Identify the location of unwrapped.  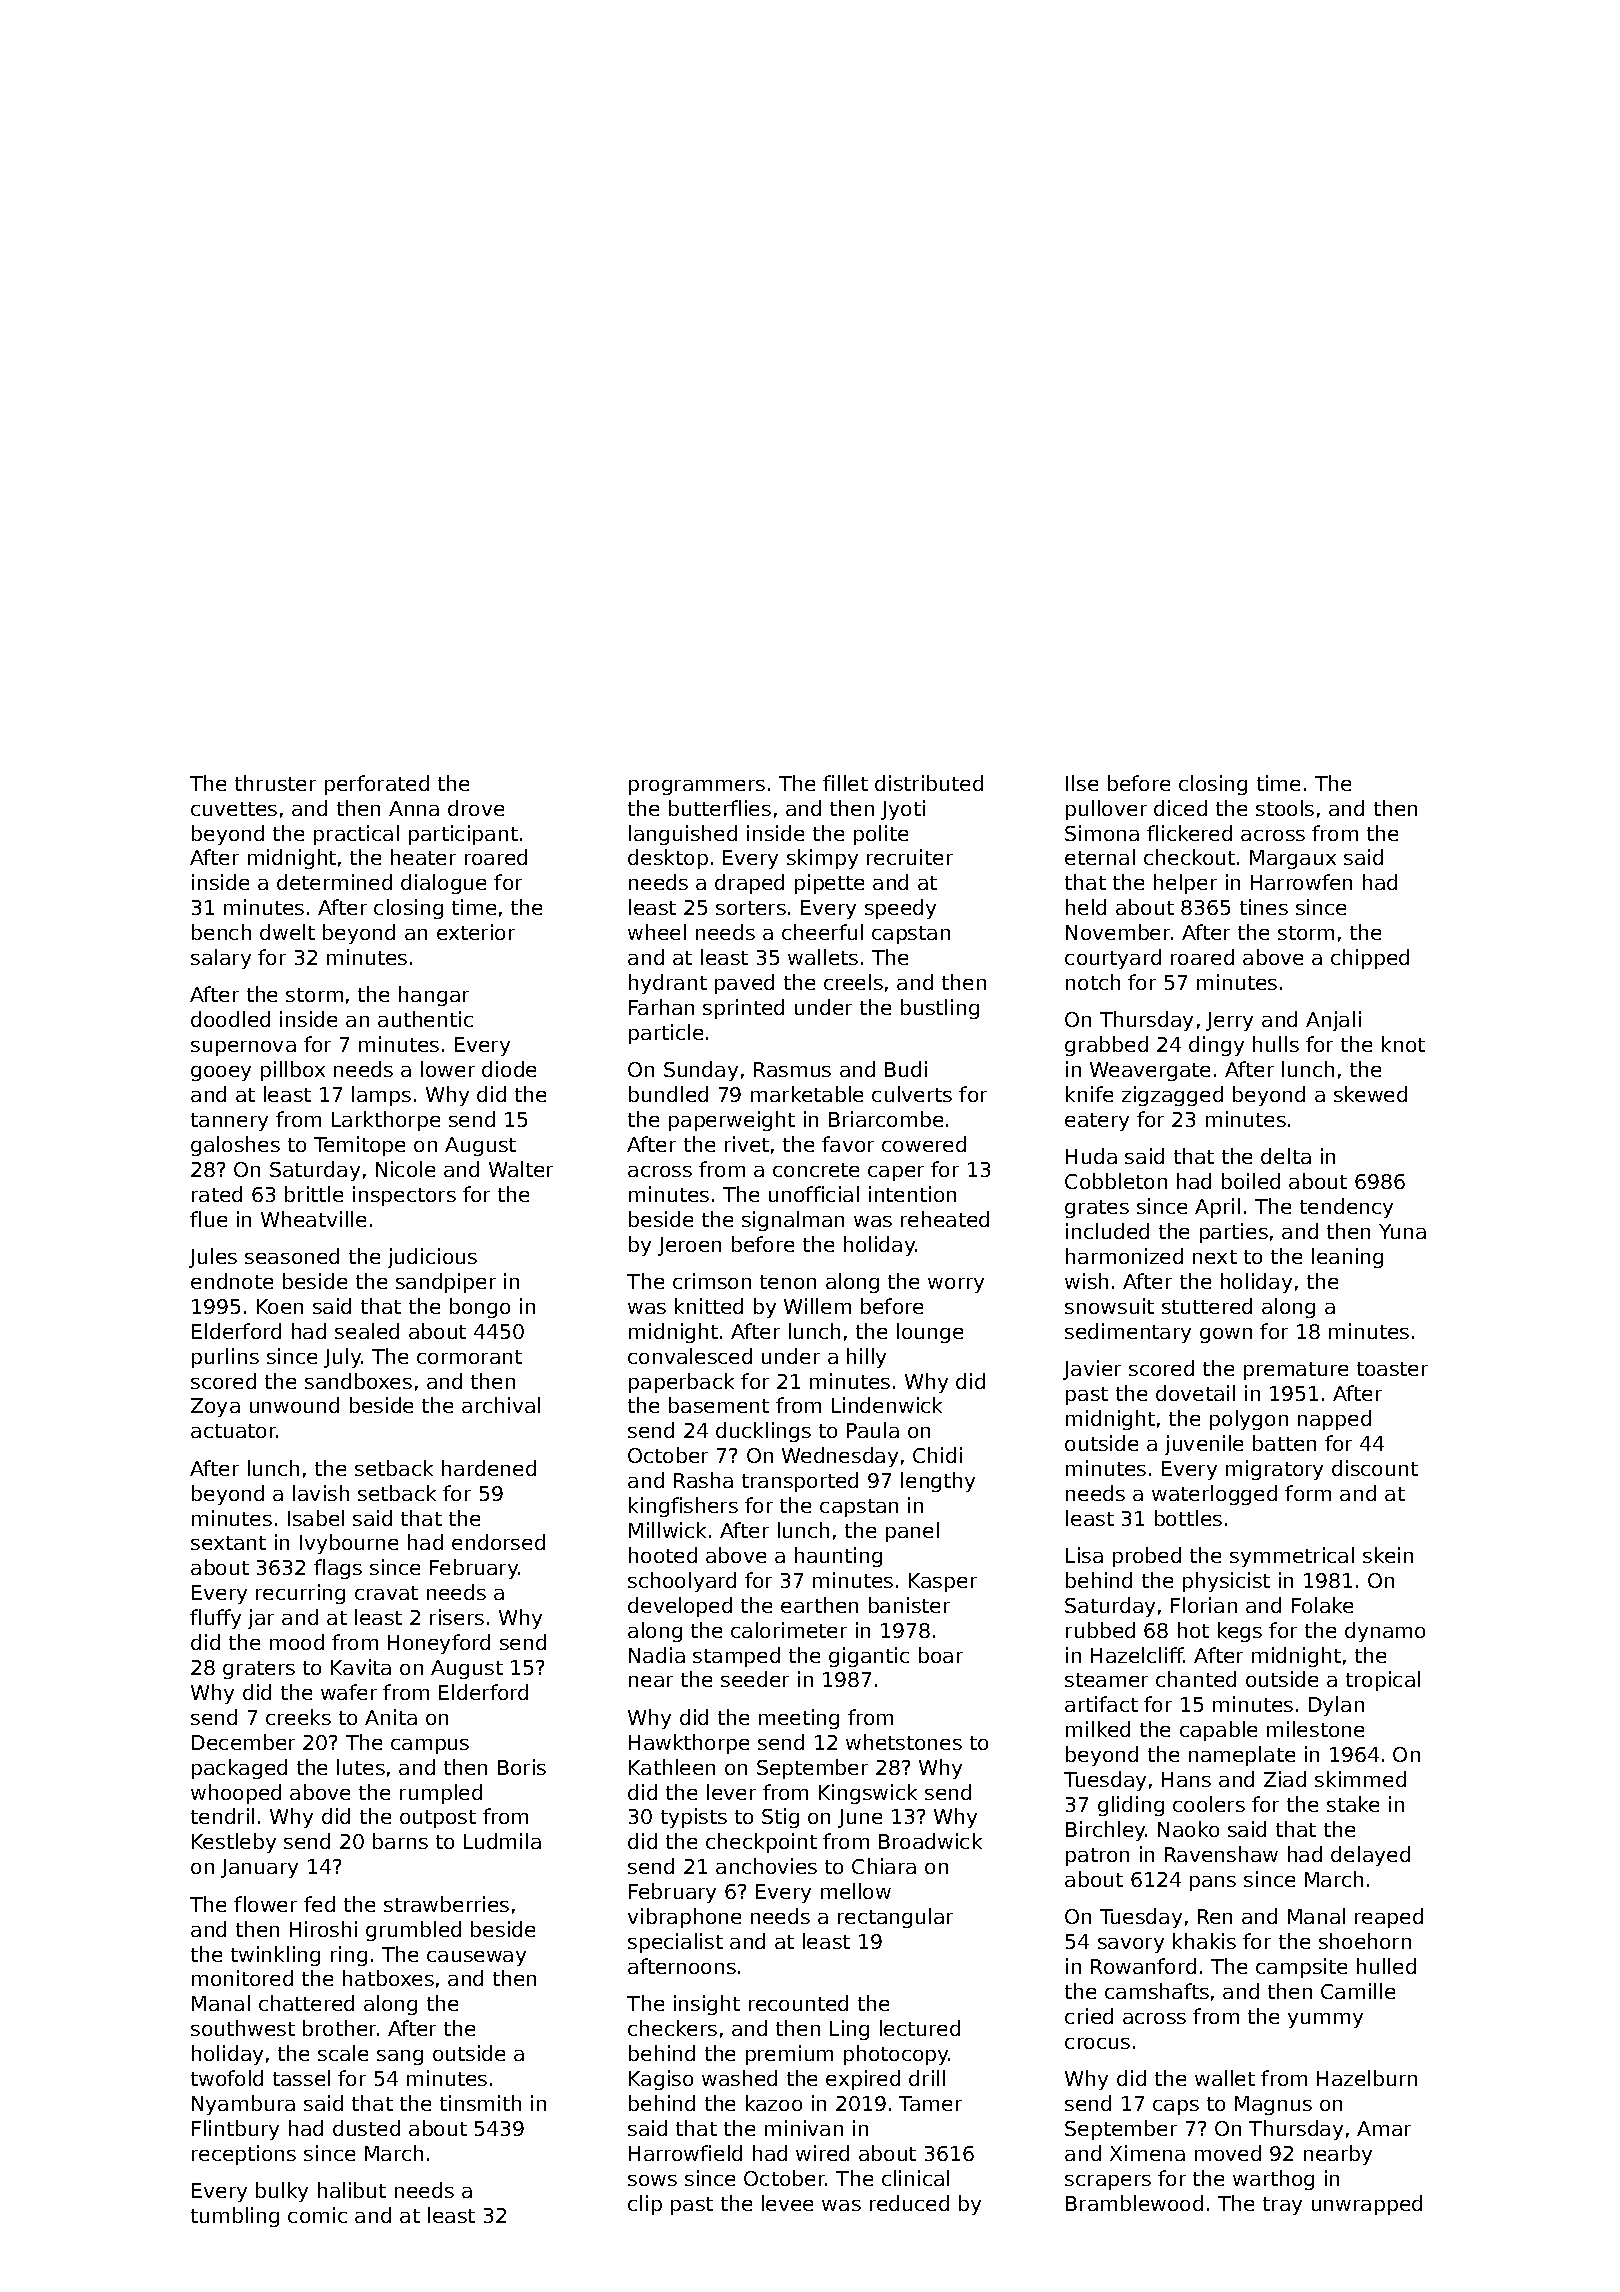
(1367, 2205).
